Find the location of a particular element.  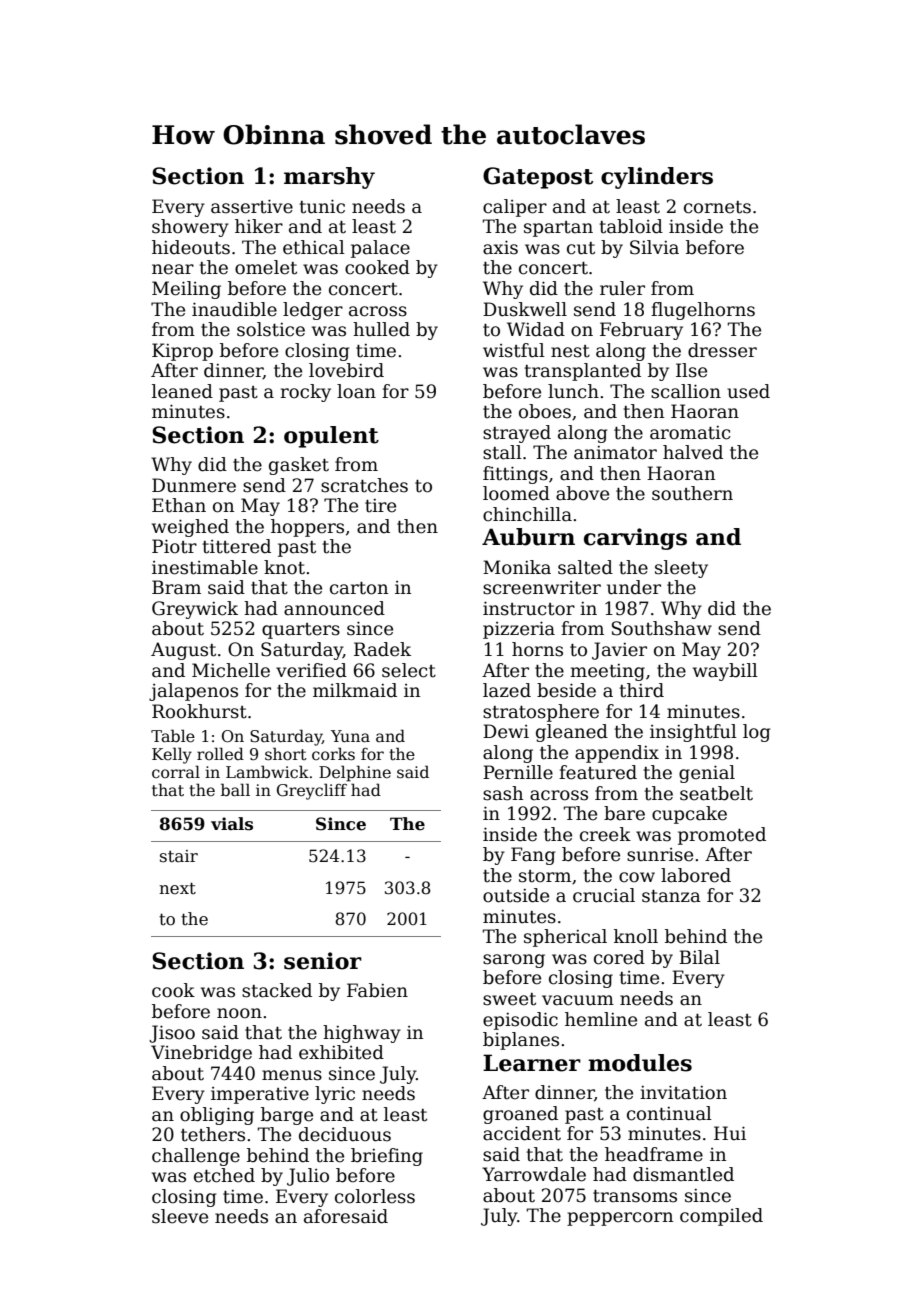

Bilal is located at coordinates (699, 957).
